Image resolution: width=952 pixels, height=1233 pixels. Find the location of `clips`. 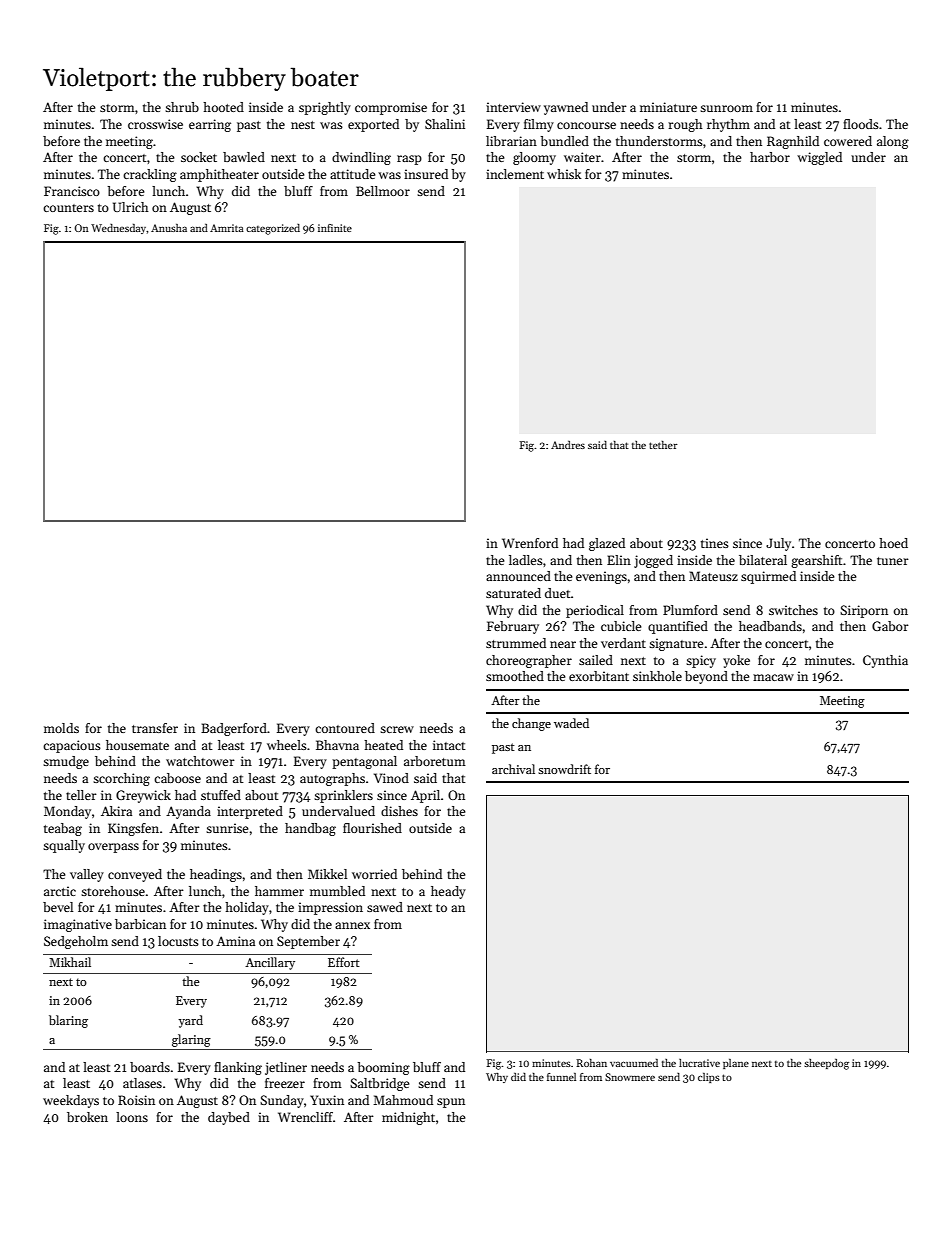

clips is located at coordinates (709, 1078).
